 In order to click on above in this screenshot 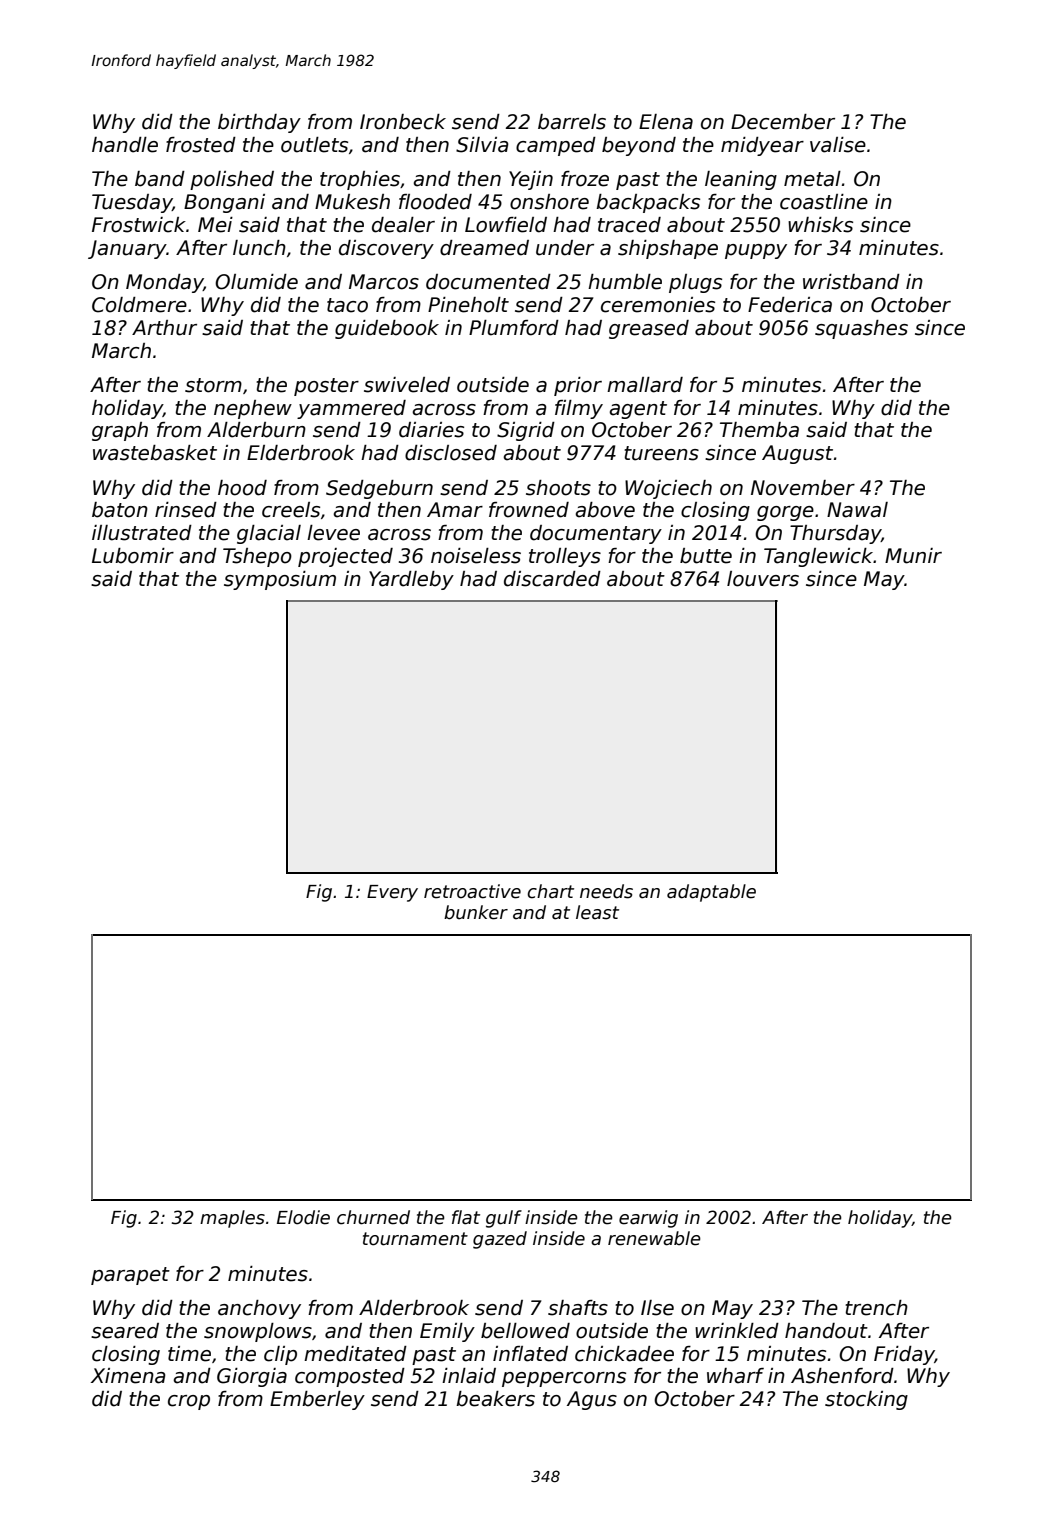, I will do `click(605, 510)`.
